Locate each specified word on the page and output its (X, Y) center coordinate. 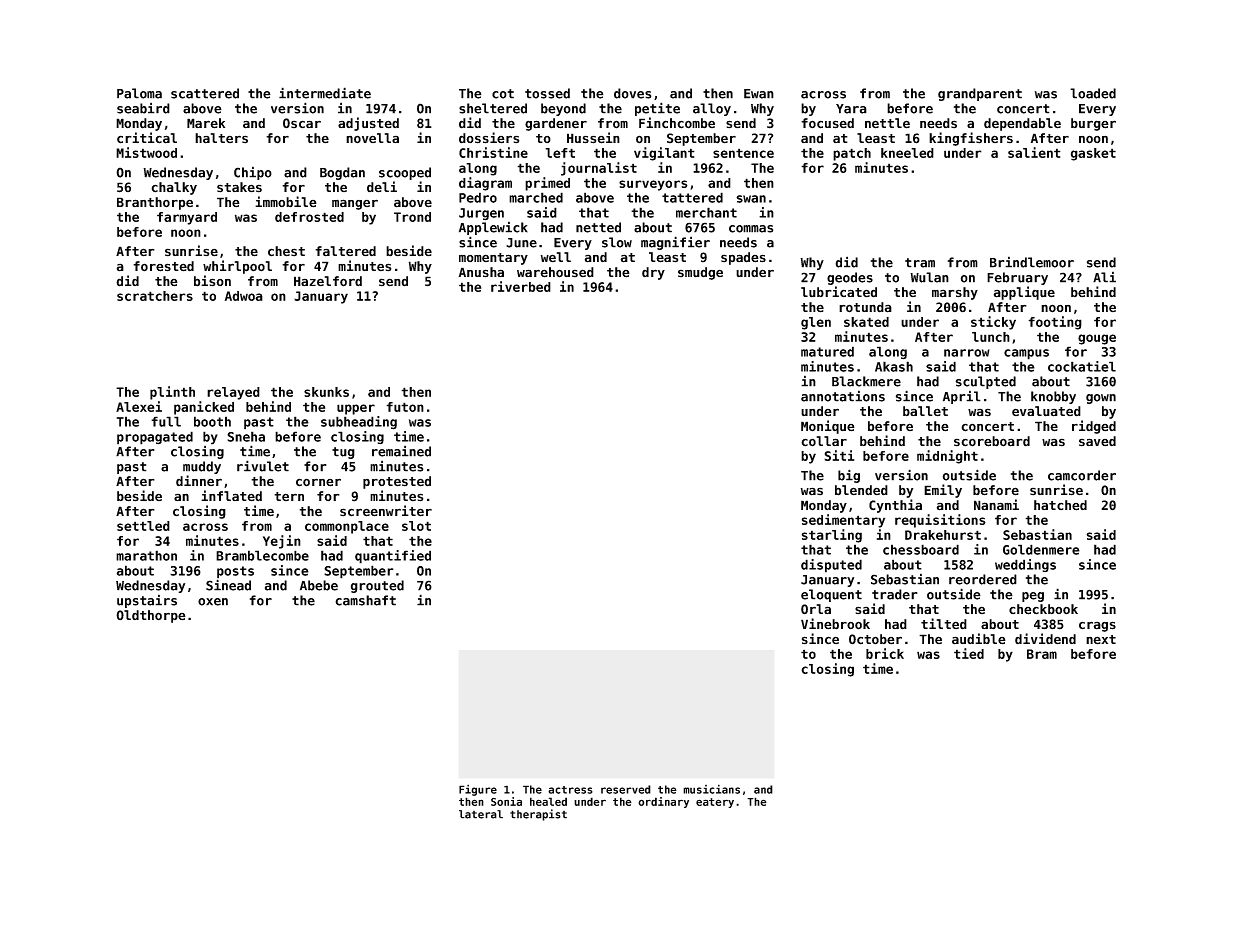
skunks (326, 392)
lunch (991, 337)
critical (147, 138)
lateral (481, 814)
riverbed (521, 286)
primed (547, 184)
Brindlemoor (1032, 262)
